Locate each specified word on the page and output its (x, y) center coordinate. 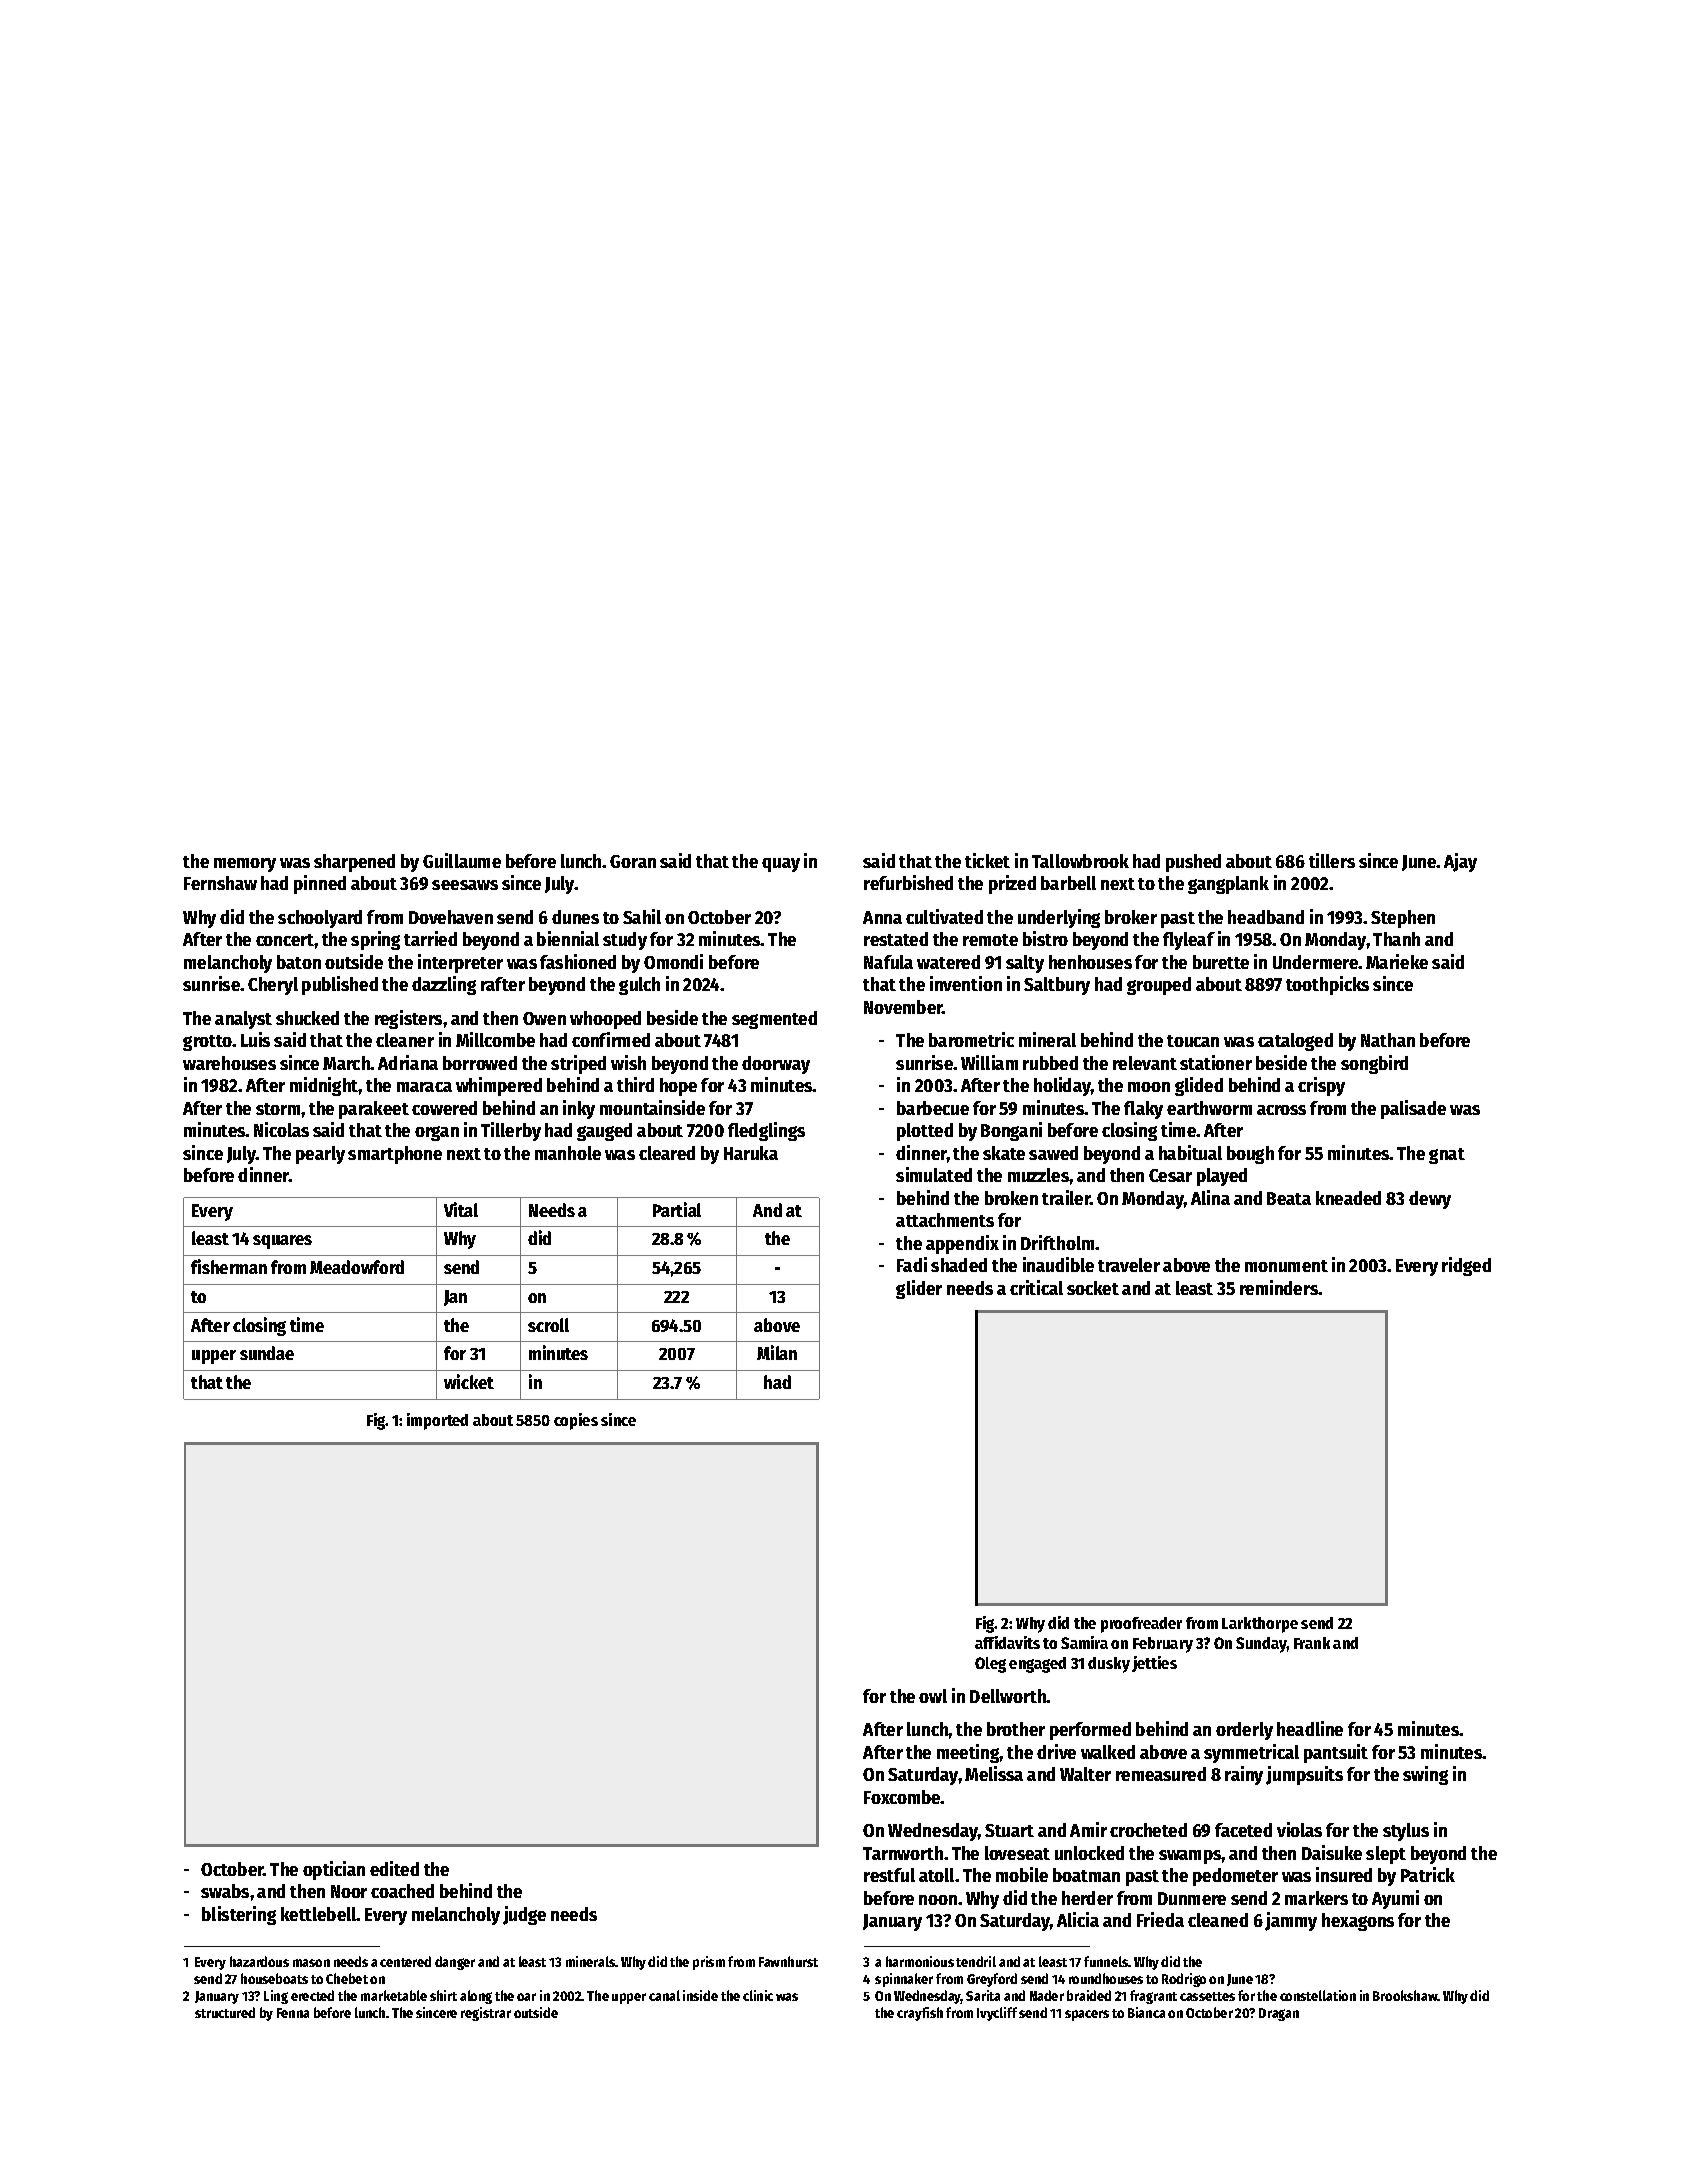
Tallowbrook (1080, 861)
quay (781, 865)
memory (245, 865)
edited (394, 1868)
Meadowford (357, 1267)
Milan (777, 1352)
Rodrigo (1184, 1980)
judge (524, 1915)
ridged (1466, 1266)
